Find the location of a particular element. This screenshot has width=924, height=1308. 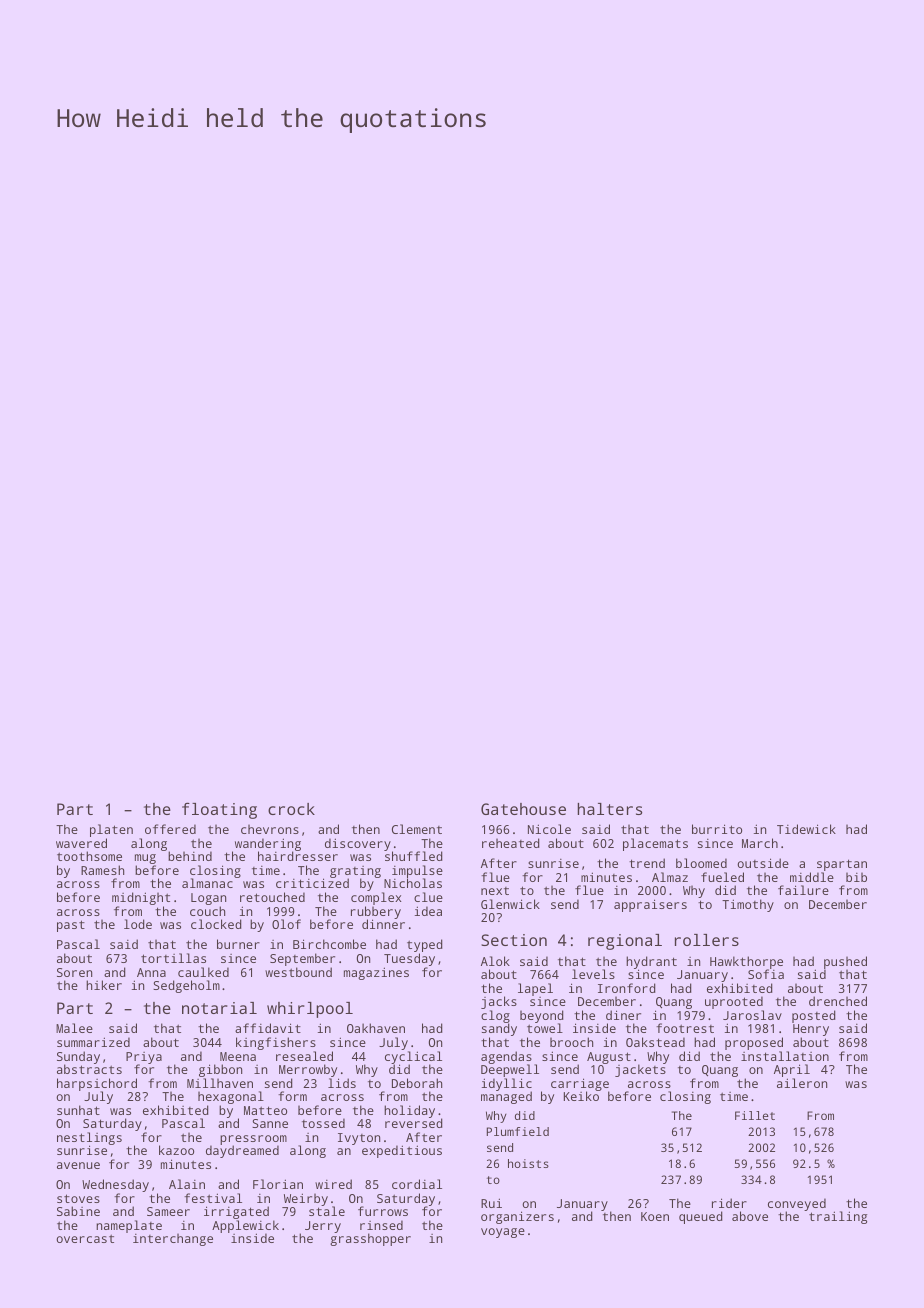

Wednesday is located at coordinates (115, 1185).
